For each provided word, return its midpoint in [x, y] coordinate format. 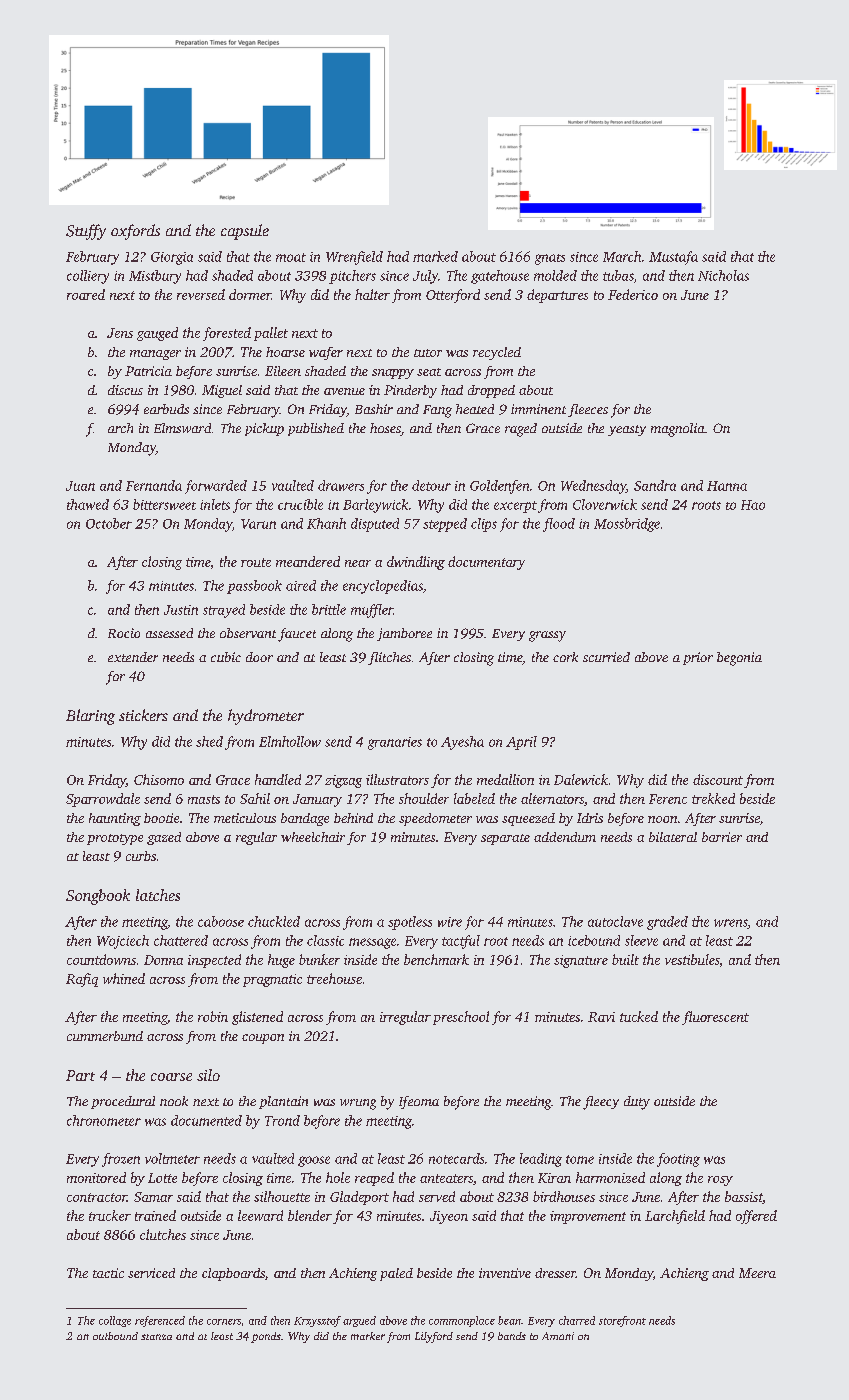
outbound [115, 1336]
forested [227, 334]
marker [368, 1336]
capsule [245, 232]
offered [756, 1217]
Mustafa [673, 258]
